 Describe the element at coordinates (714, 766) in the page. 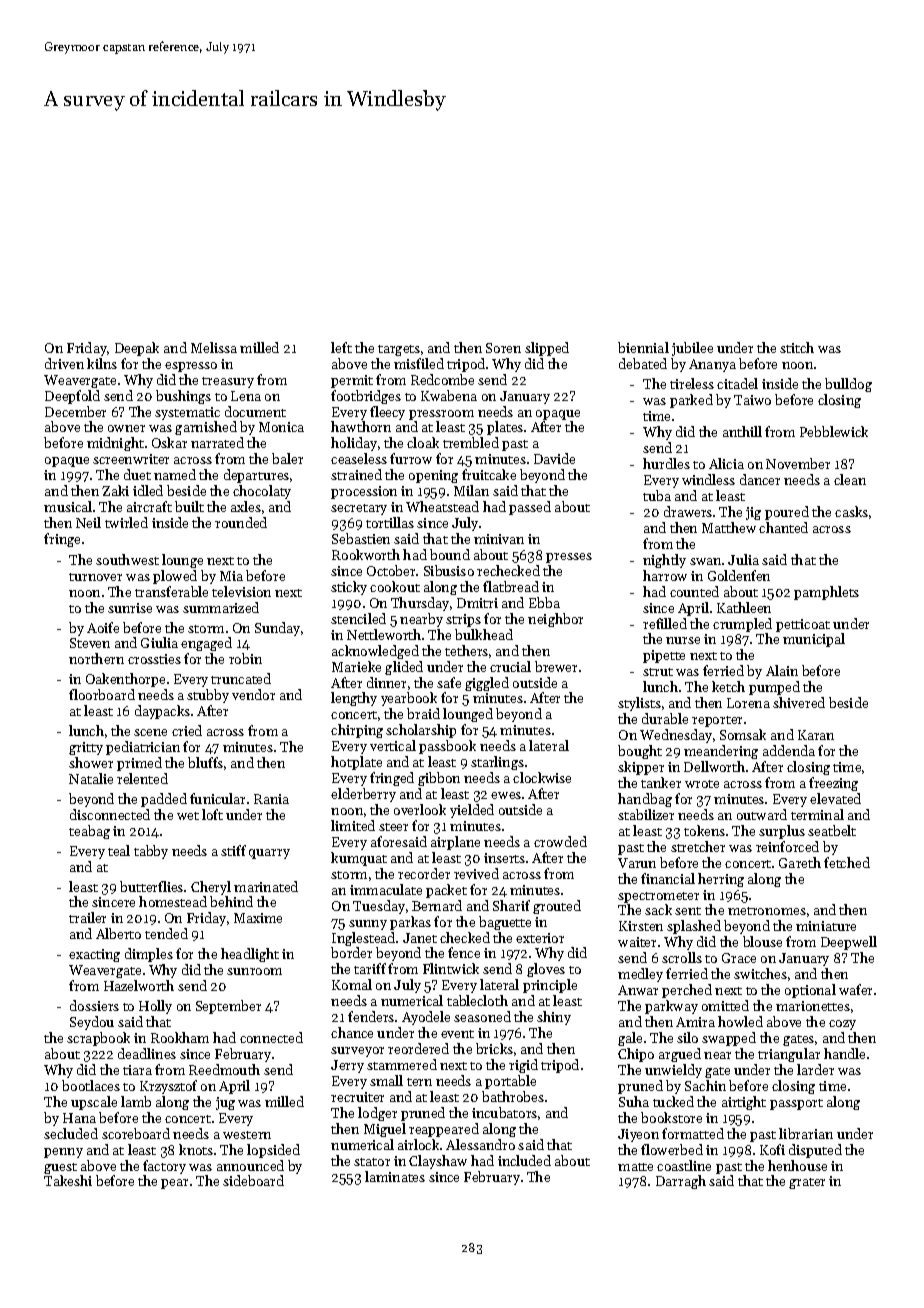

I see `Dellworth` at that location.
